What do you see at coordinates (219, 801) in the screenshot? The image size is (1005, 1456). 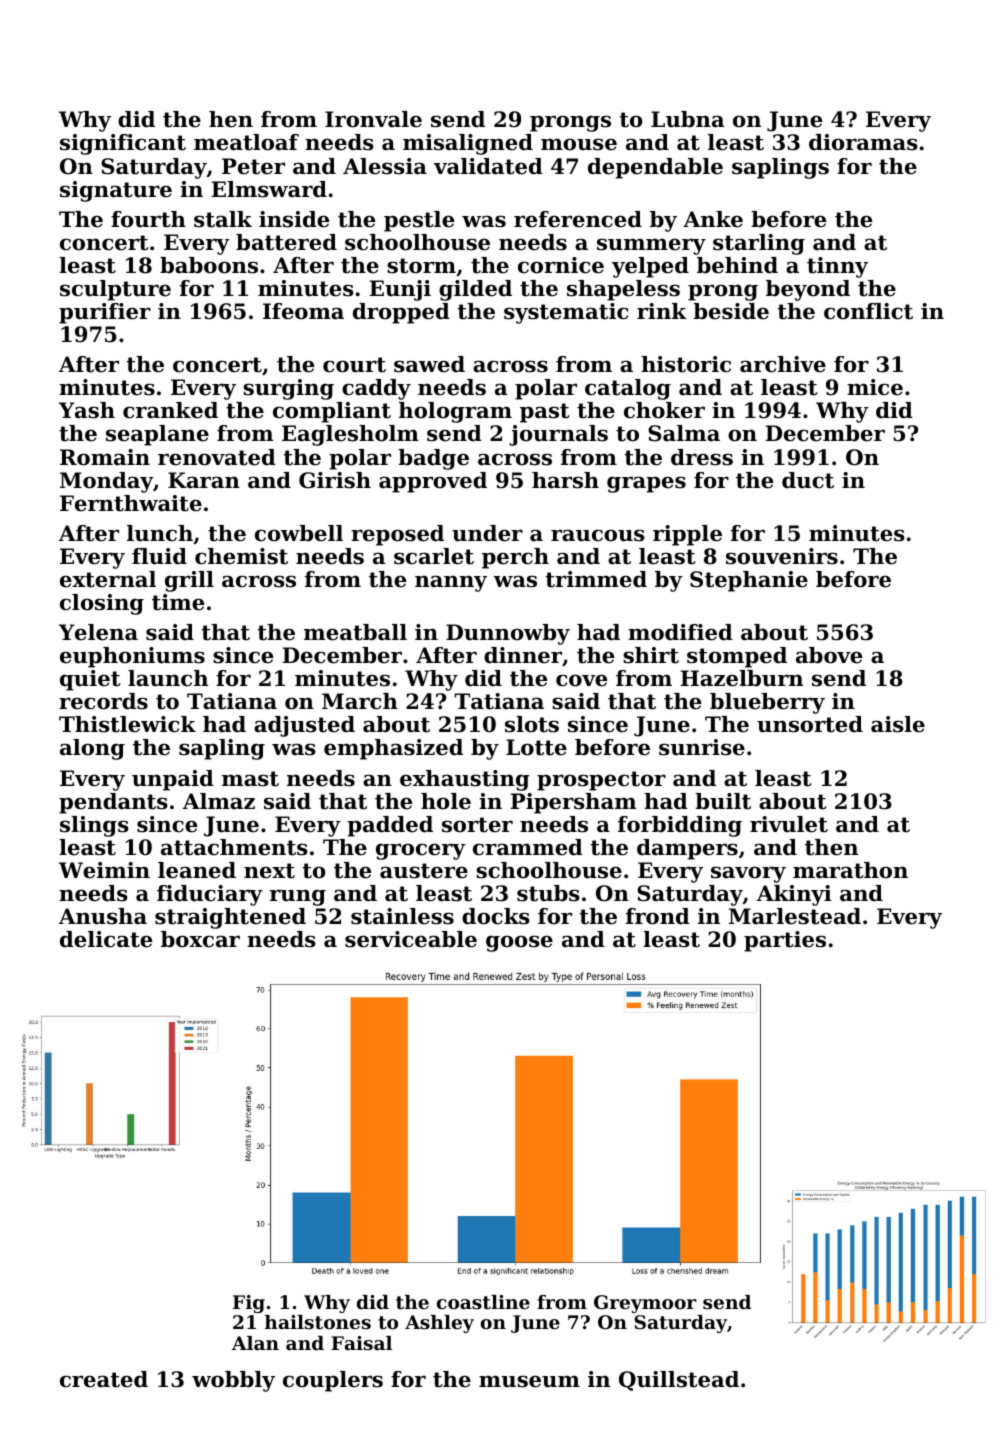 I see `Almaz` at bounding box center [219, 801].
